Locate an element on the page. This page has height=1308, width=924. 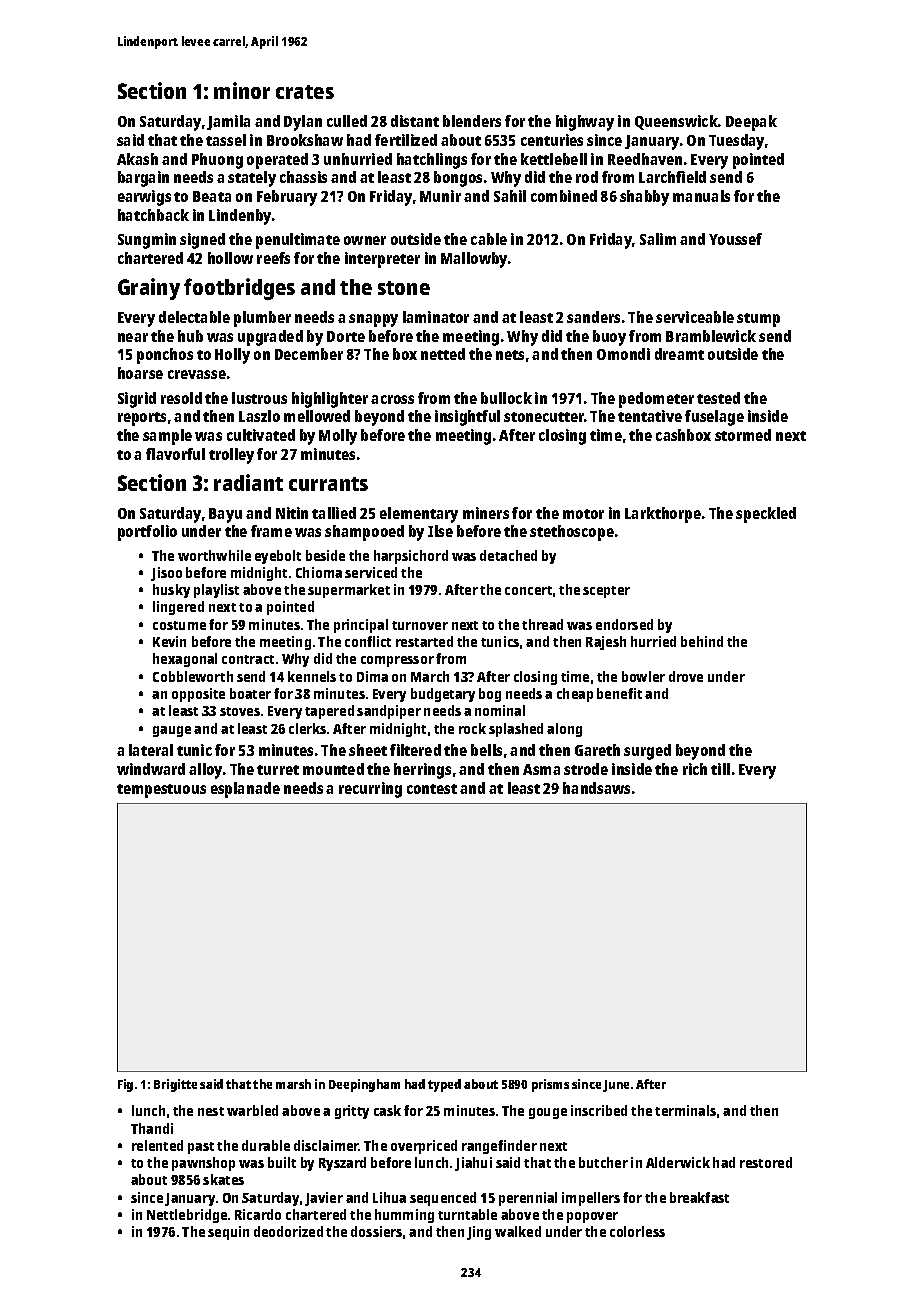
centuries is located at coordinates (552, 140).
